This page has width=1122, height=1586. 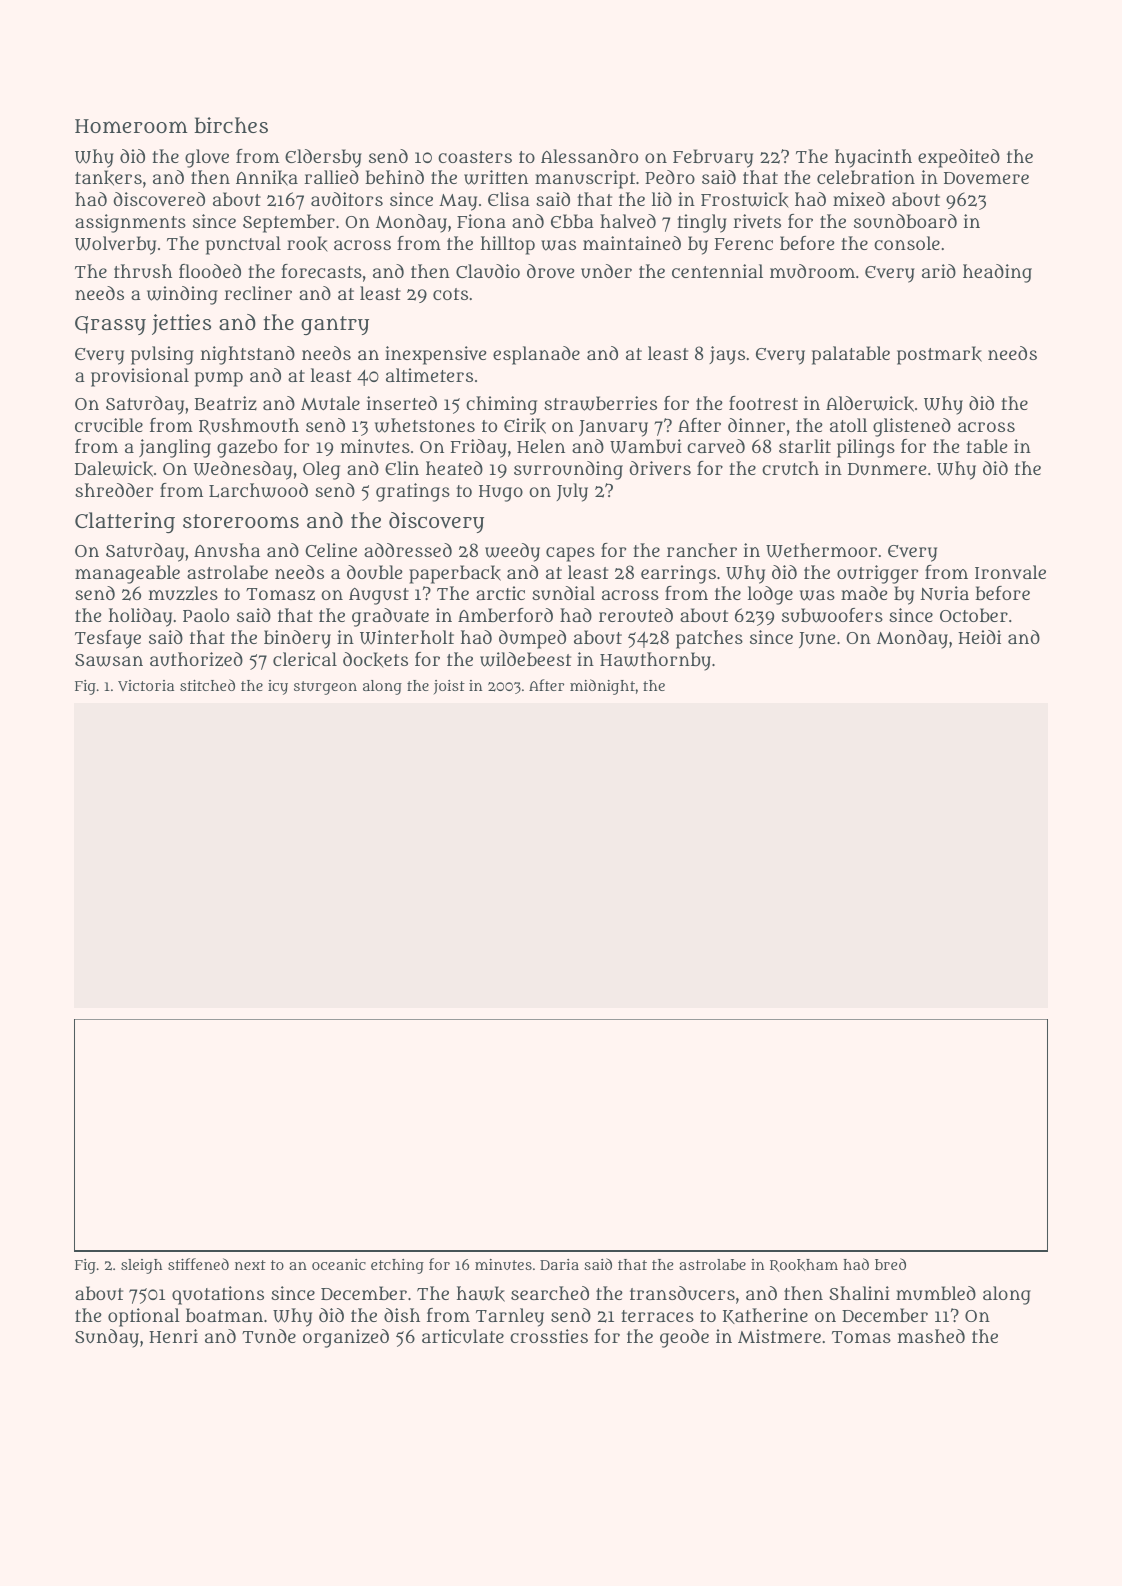 What do you see at coordinates (986, 178) in the page?
I see `Dovemere` at bounding box center [986, 178].
